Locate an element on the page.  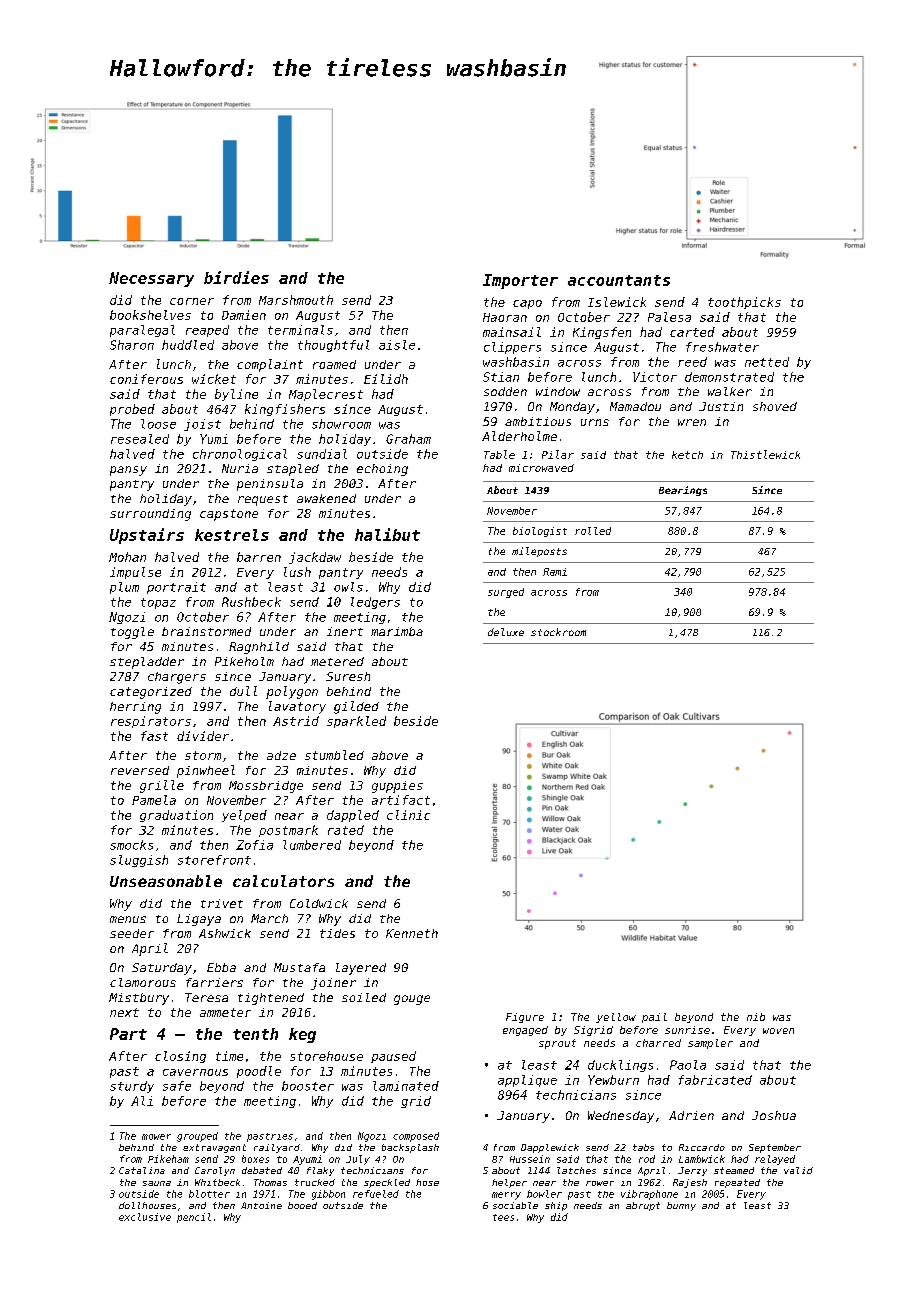
Part is located at coordinates (128, 1034).
